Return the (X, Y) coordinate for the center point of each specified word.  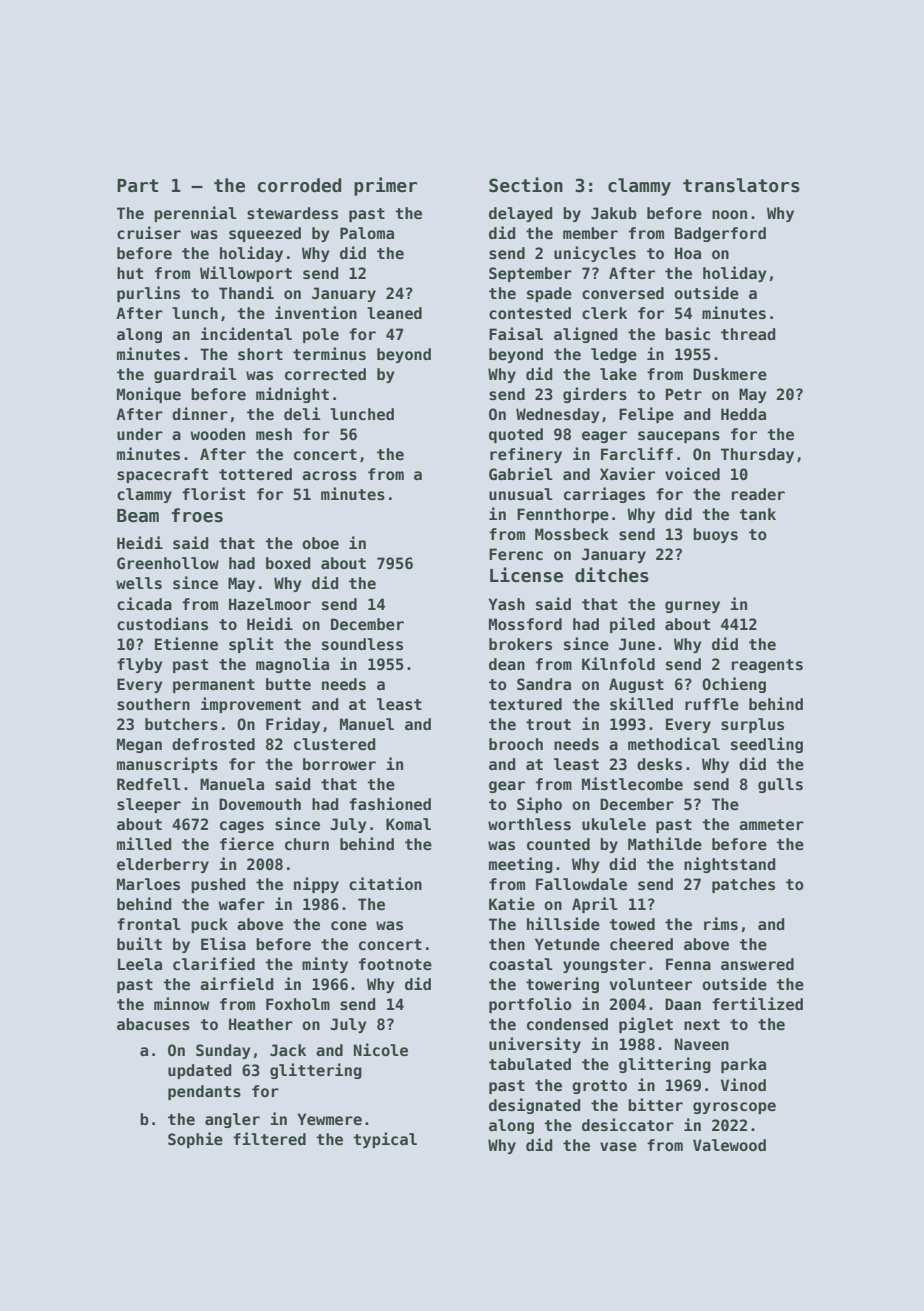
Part (137, 186)
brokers (520, 644)
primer (385, 186)
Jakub (614, 213)
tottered (255, 474)
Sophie (195, 1140)
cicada (144, 603)
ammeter (771, 824)
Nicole (381, 1049)
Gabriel (521, 473)
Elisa (223, 943)
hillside (563, 923)
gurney (692, 607)
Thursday (757, 455)
